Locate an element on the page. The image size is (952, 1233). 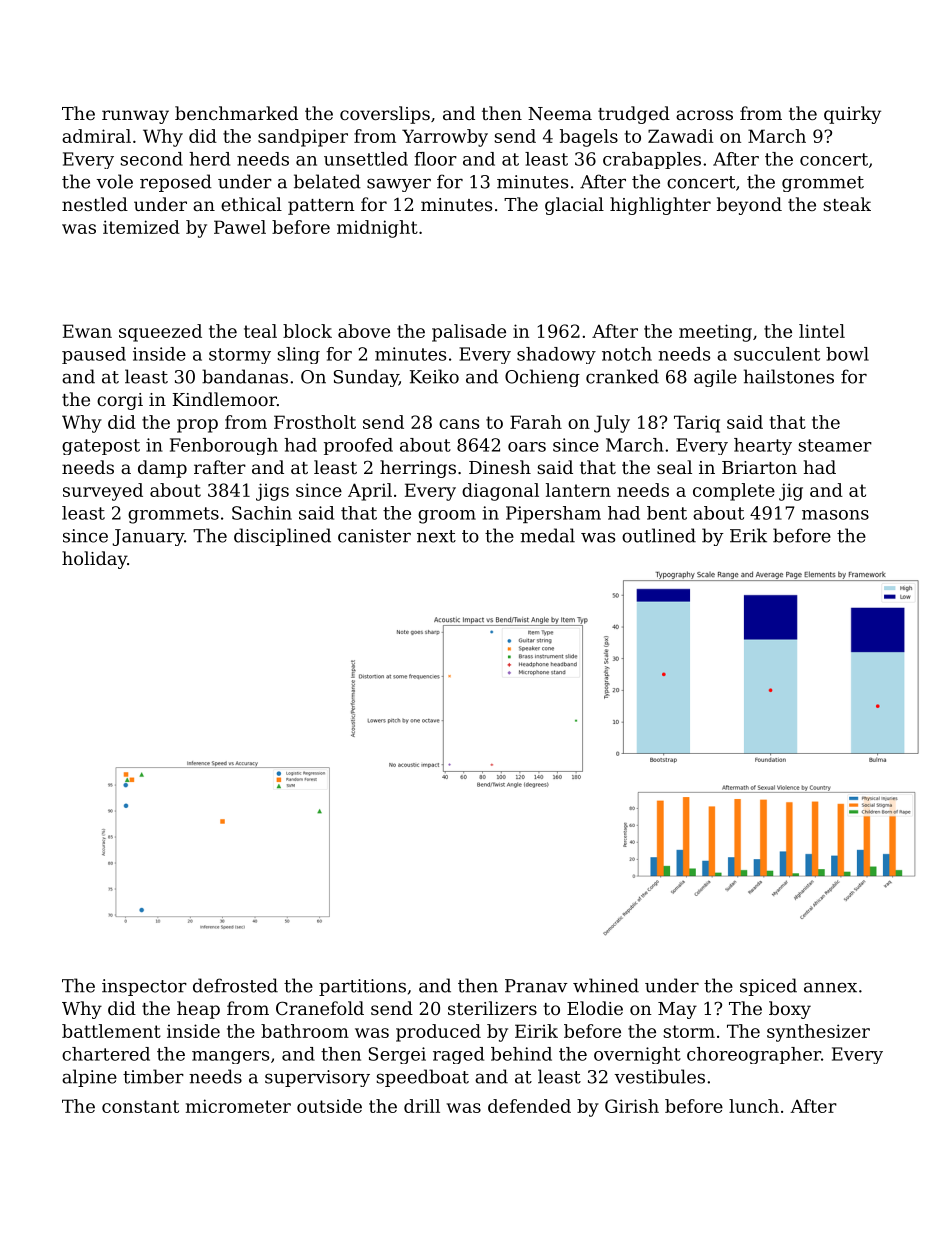
medal is located at coordinates (547, 535).
